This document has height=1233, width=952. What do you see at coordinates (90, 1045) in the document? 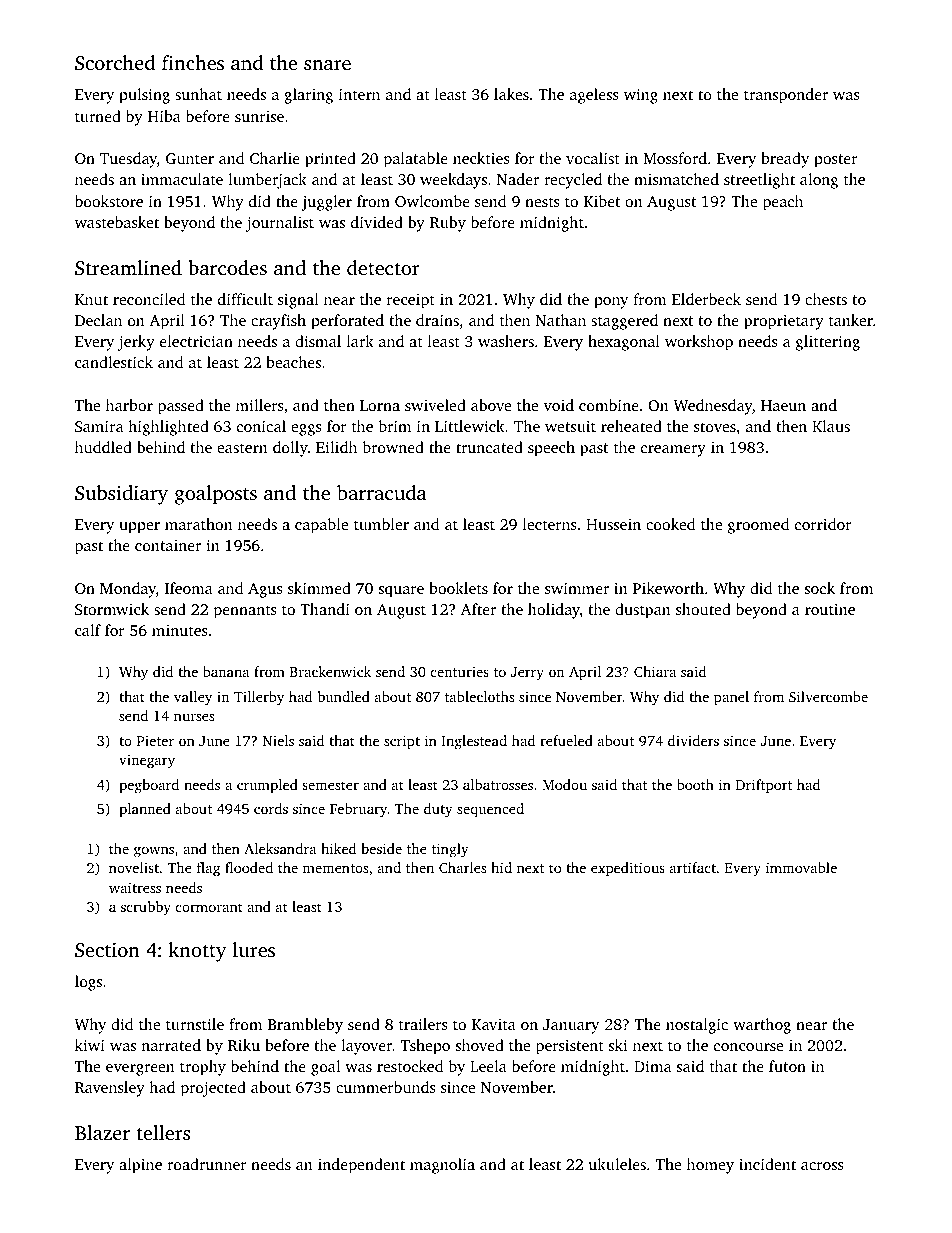
I see `kiwi` at bounding box center [90, 1045].
